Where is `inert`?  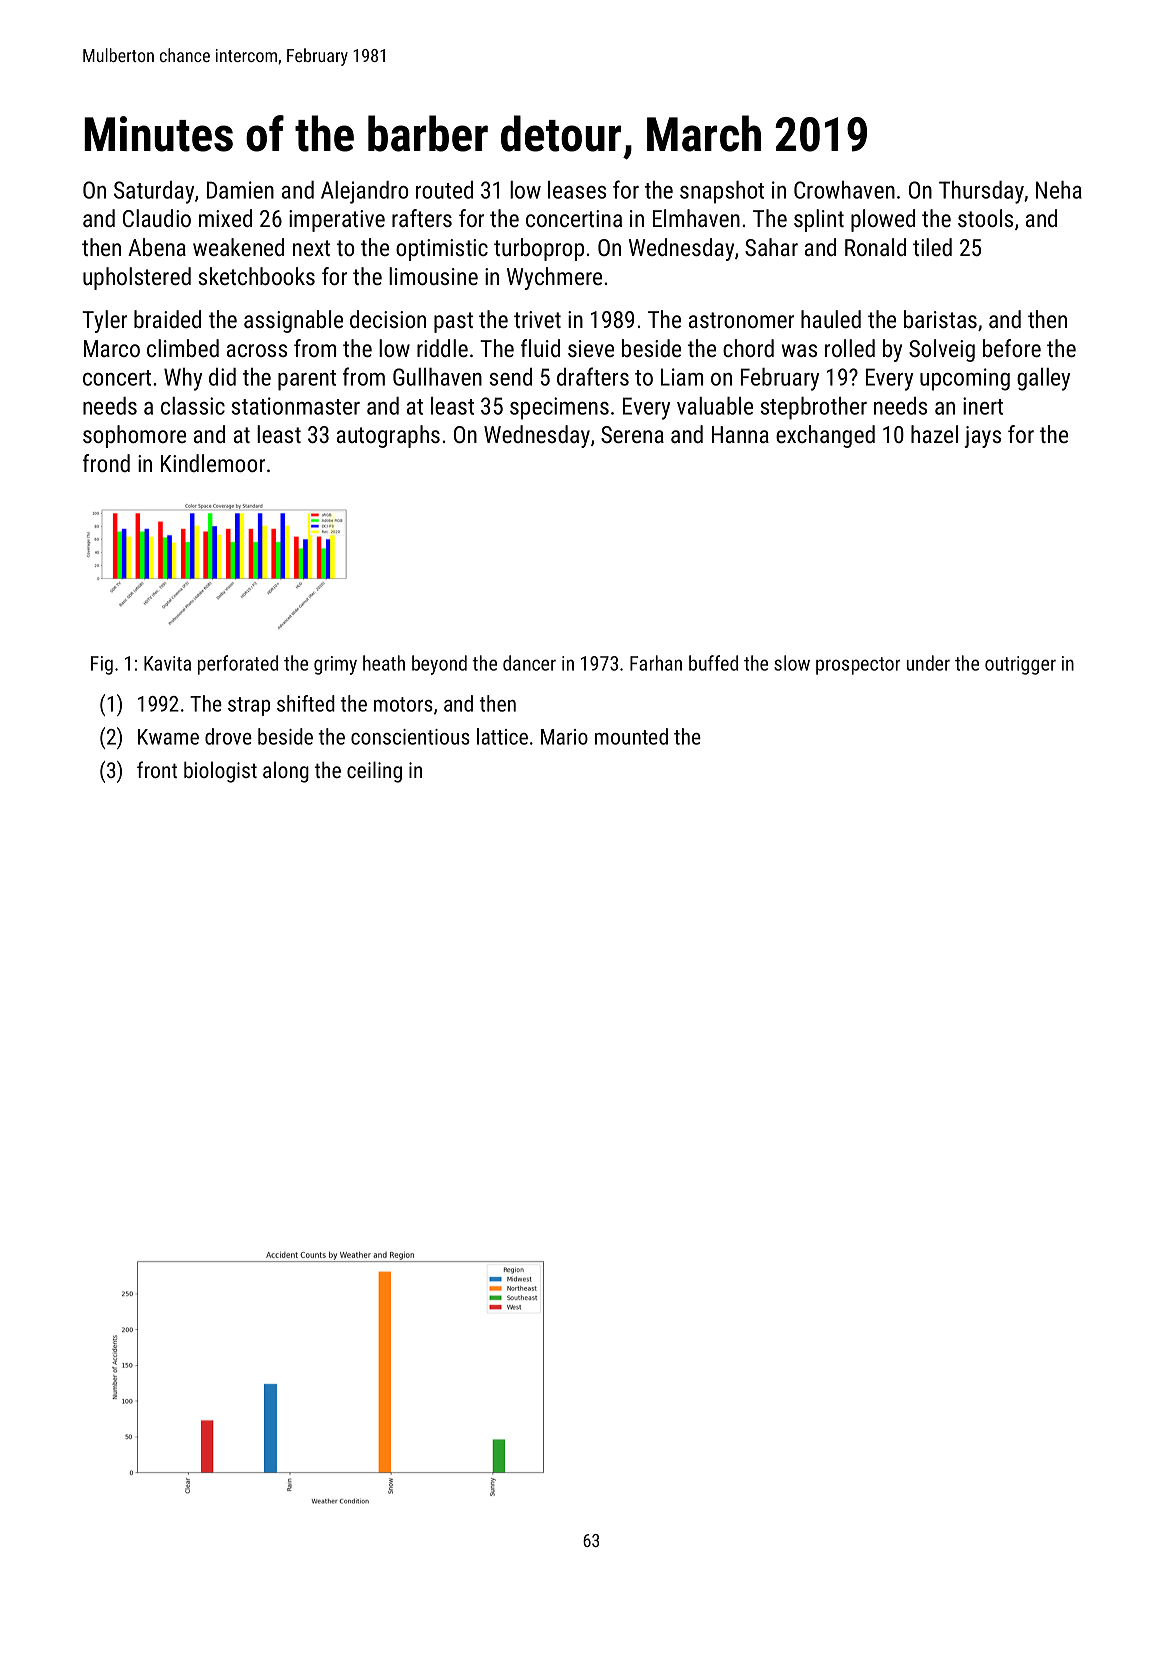
inert is located at coordinates (983, 406).
